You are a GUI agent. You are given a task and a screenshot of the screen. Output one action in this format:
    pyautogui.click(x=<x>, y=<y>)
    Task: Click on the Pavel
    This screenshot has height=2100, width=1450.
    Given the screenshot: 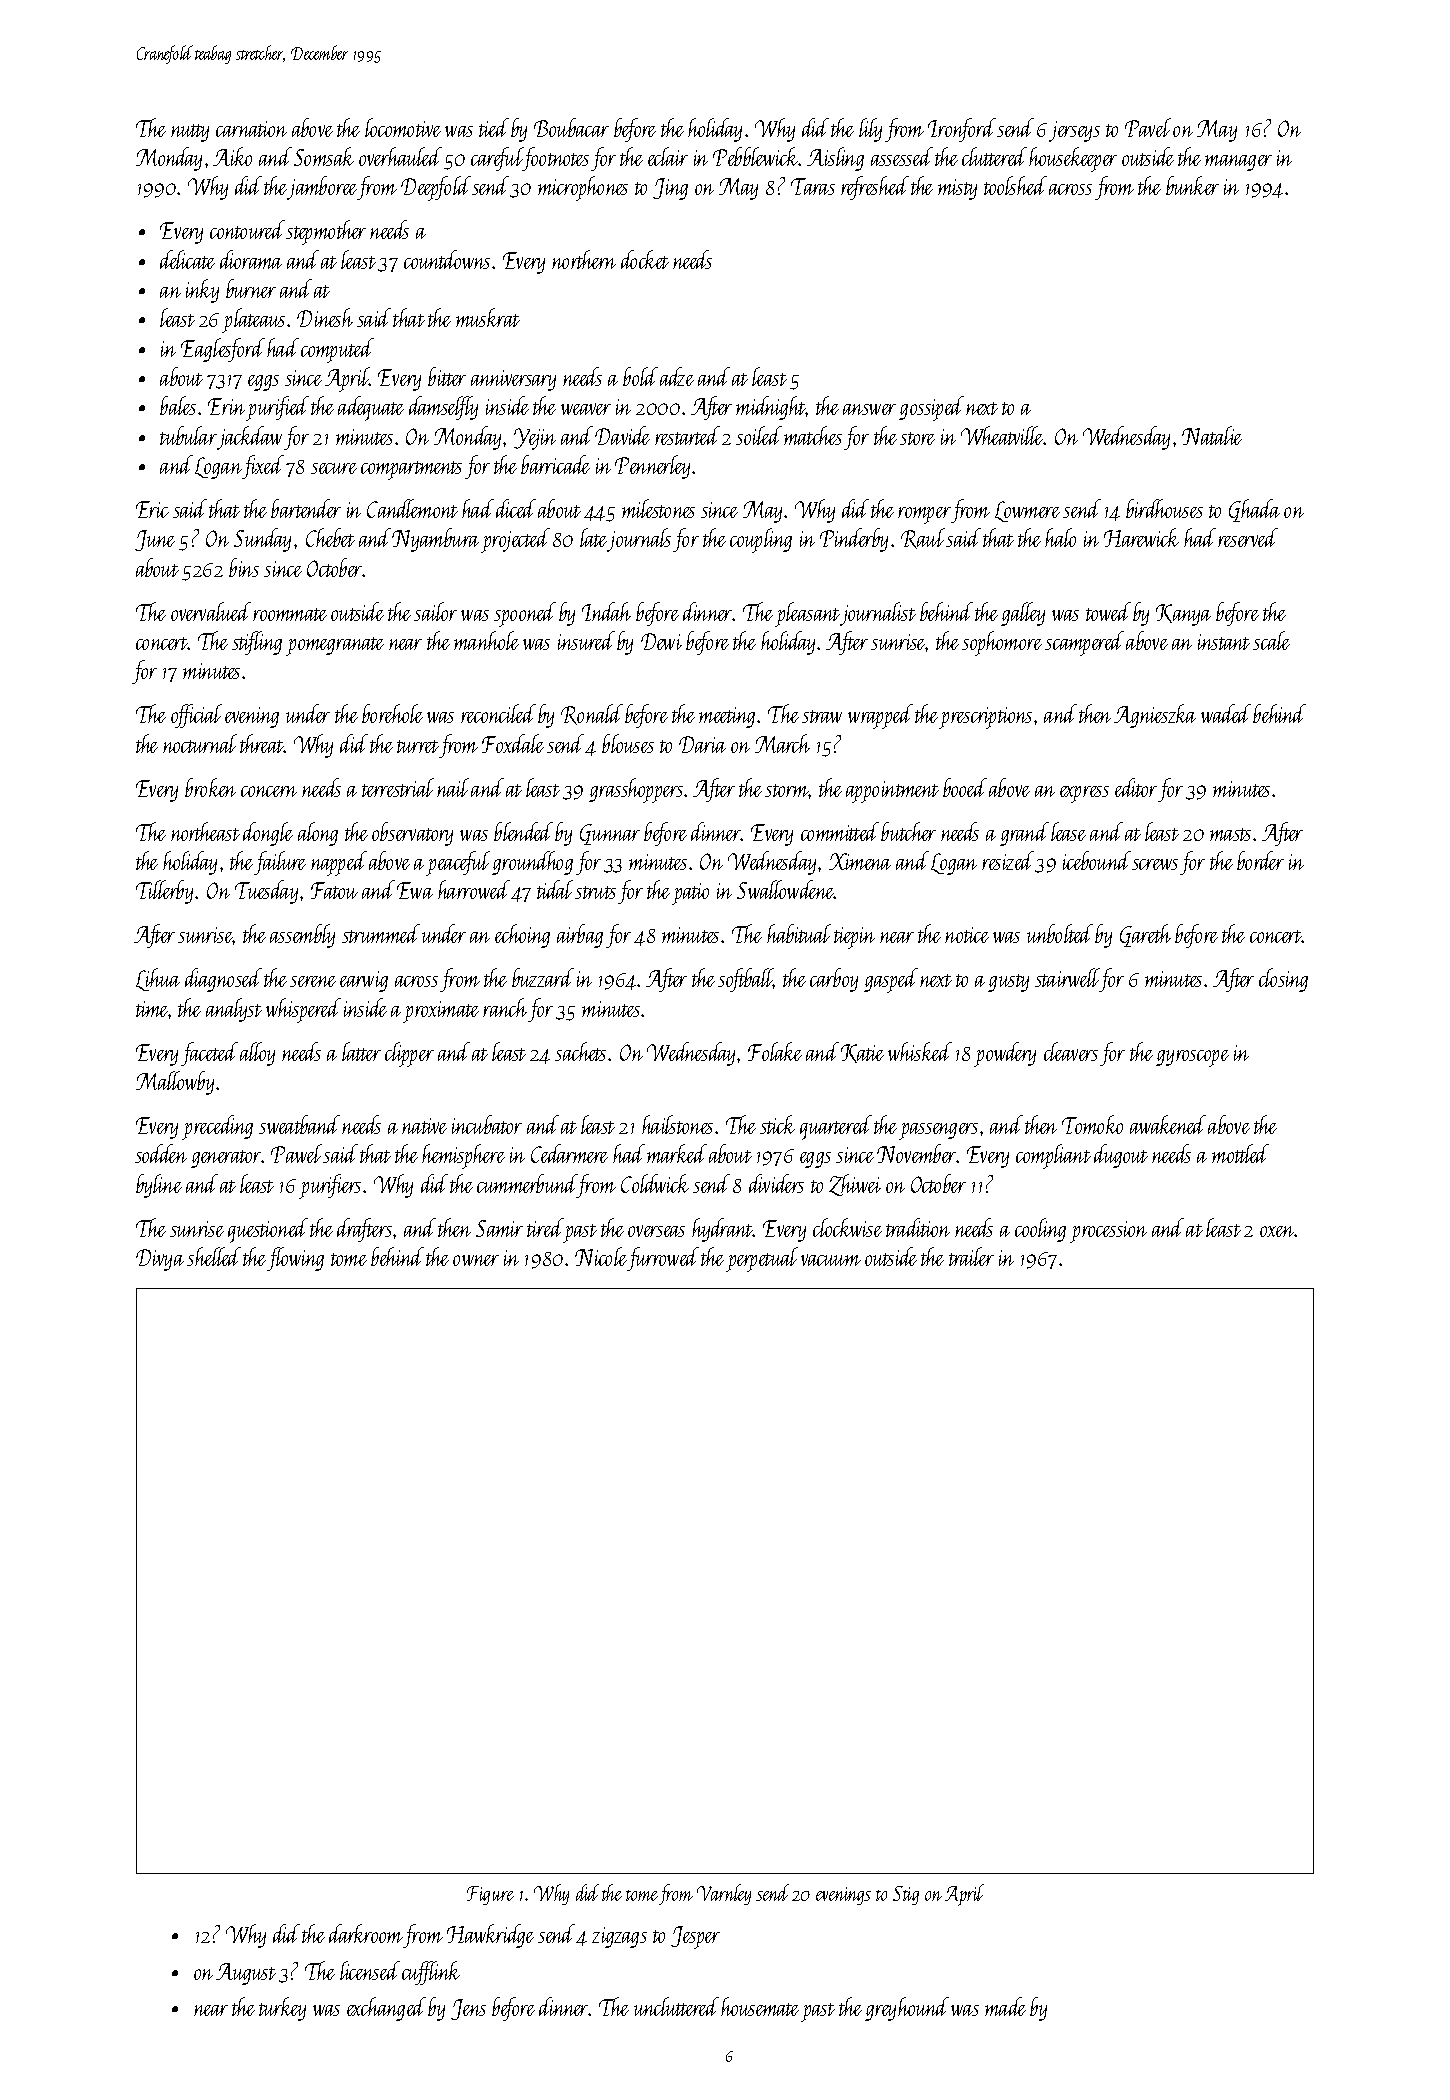 What is the action you would take?
    pyautogui.click(x=1148, y=127)
